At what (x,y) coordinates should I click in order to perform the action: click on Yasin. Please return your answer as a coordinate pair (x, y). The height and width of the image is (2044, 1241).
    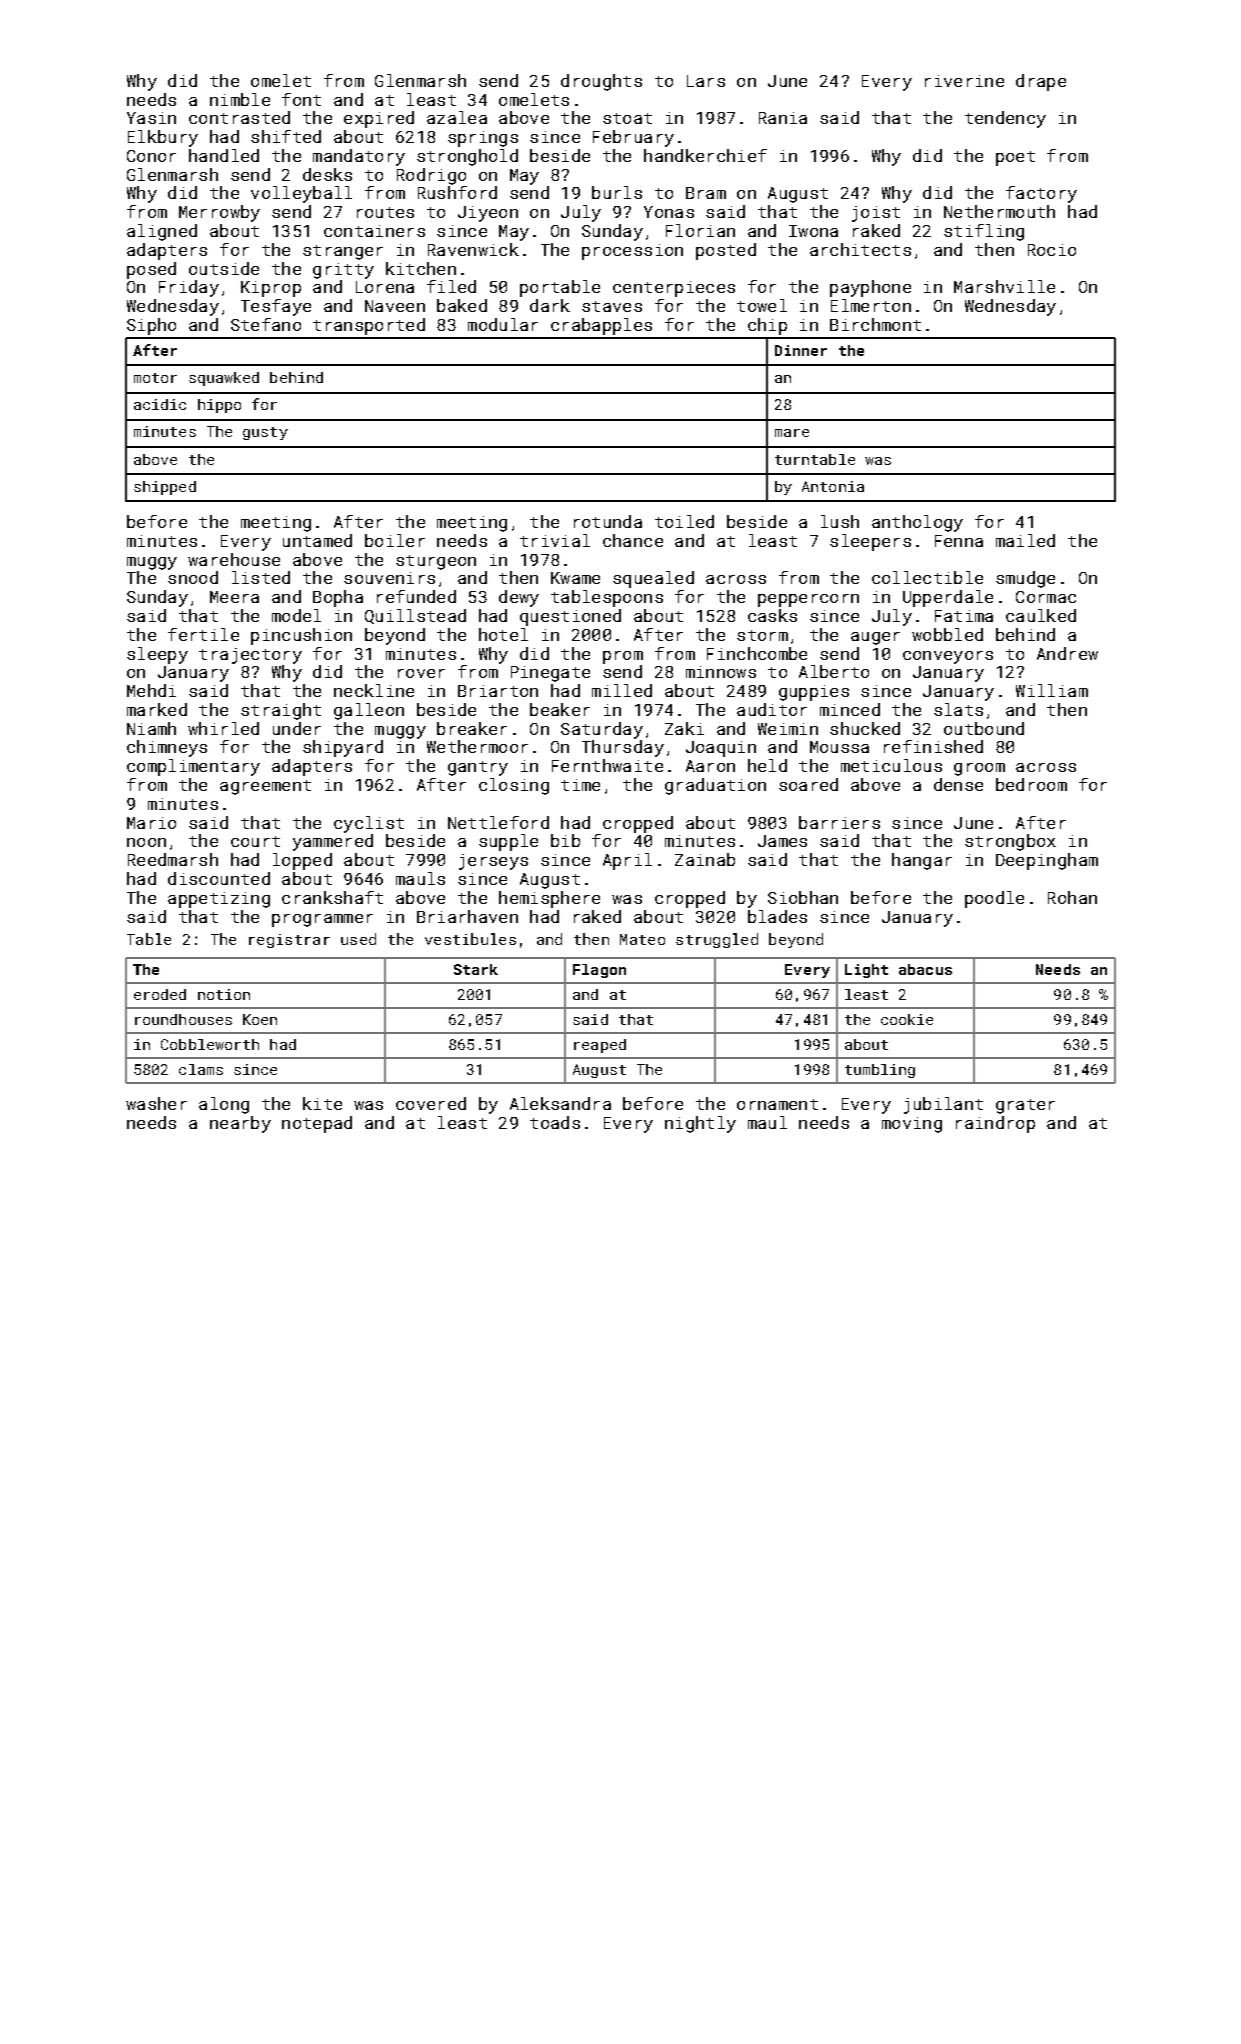
    Looking at the image, I should click on (151, 118).
